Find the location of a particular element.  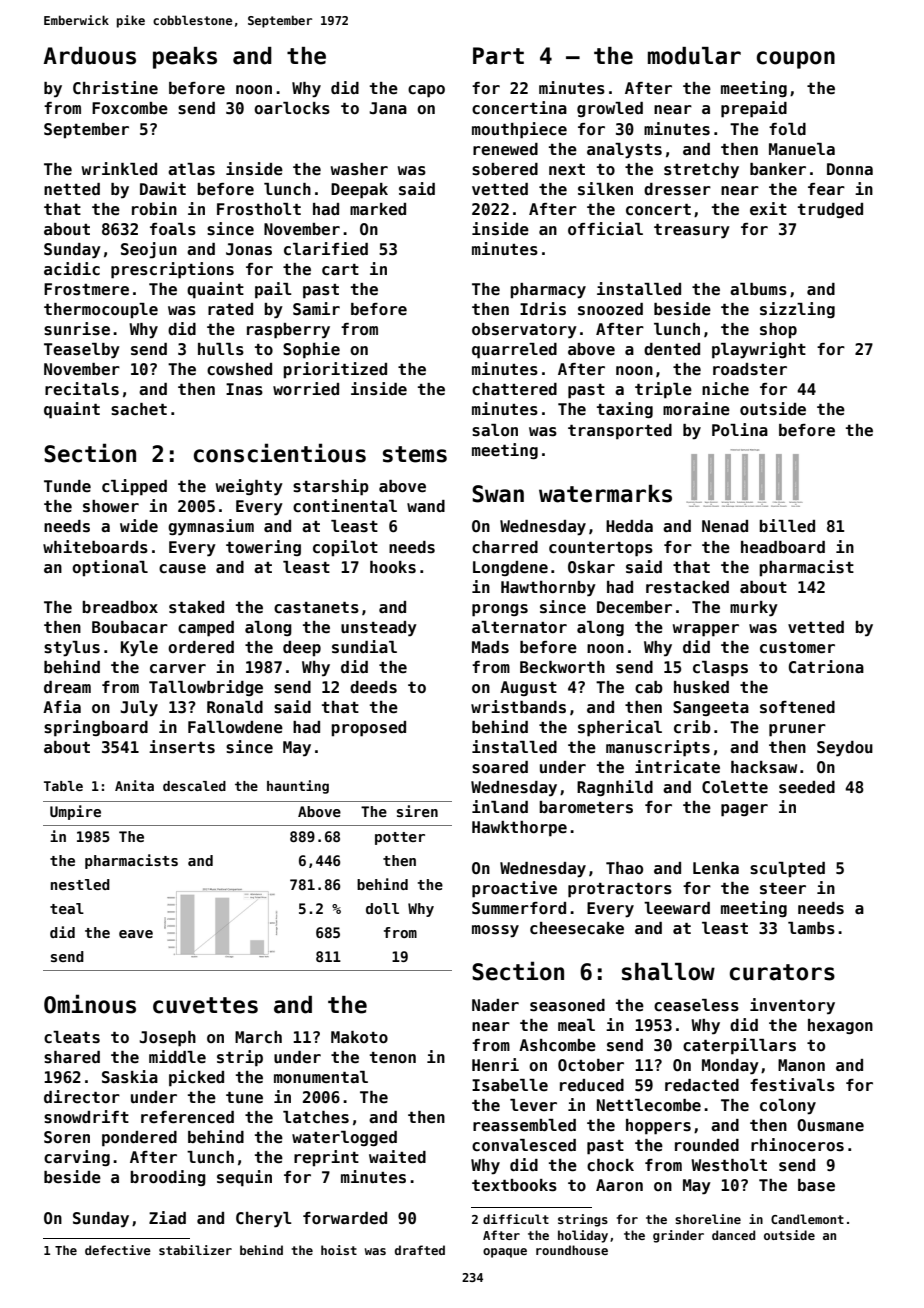

Sangeeta is located at coordinates (711, 708).
